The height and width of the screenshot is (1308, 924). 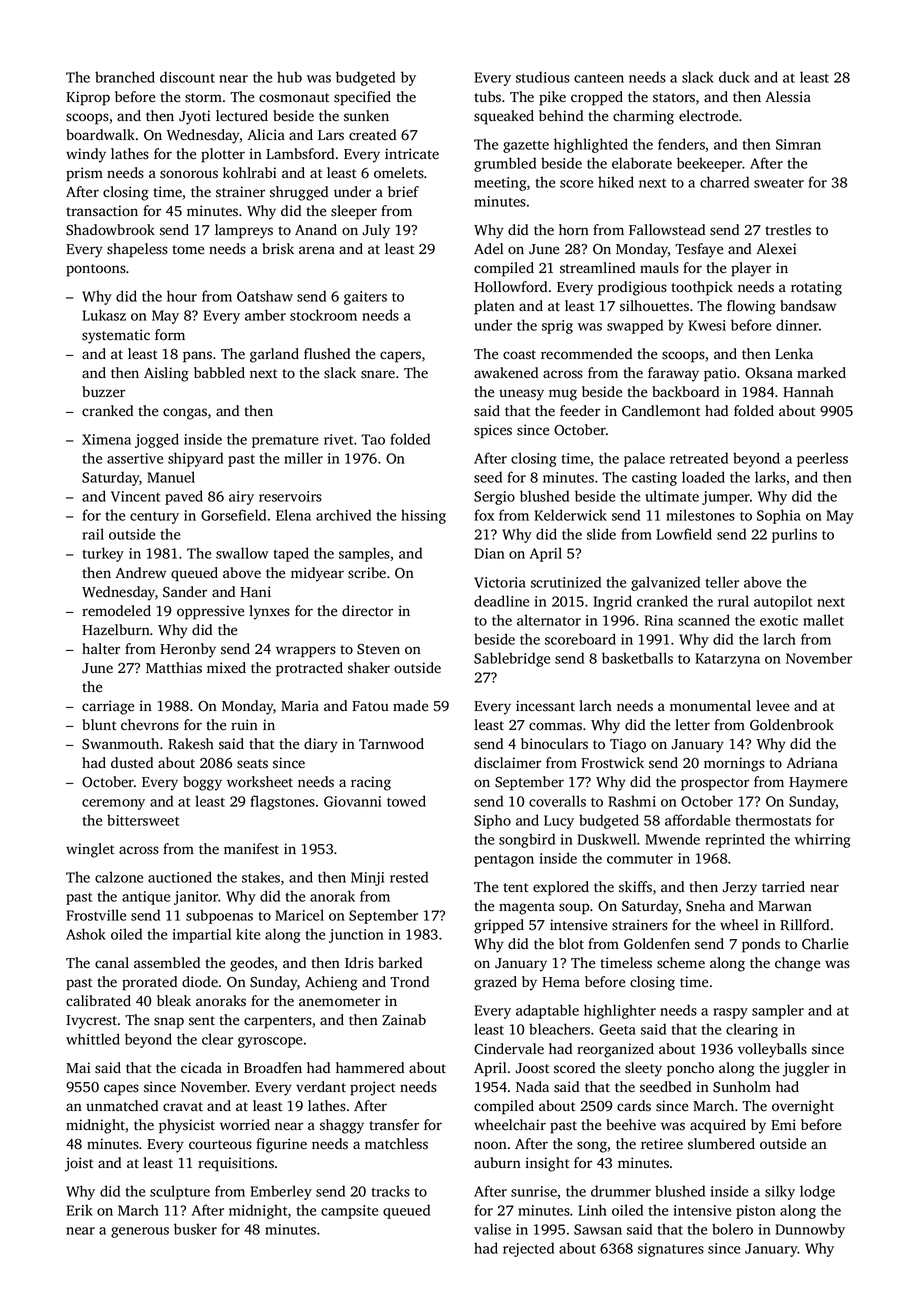 What do you see at coordinates (116, 611) in the screenshot?
I see `remodeled` at bounding box center [116, 611].
